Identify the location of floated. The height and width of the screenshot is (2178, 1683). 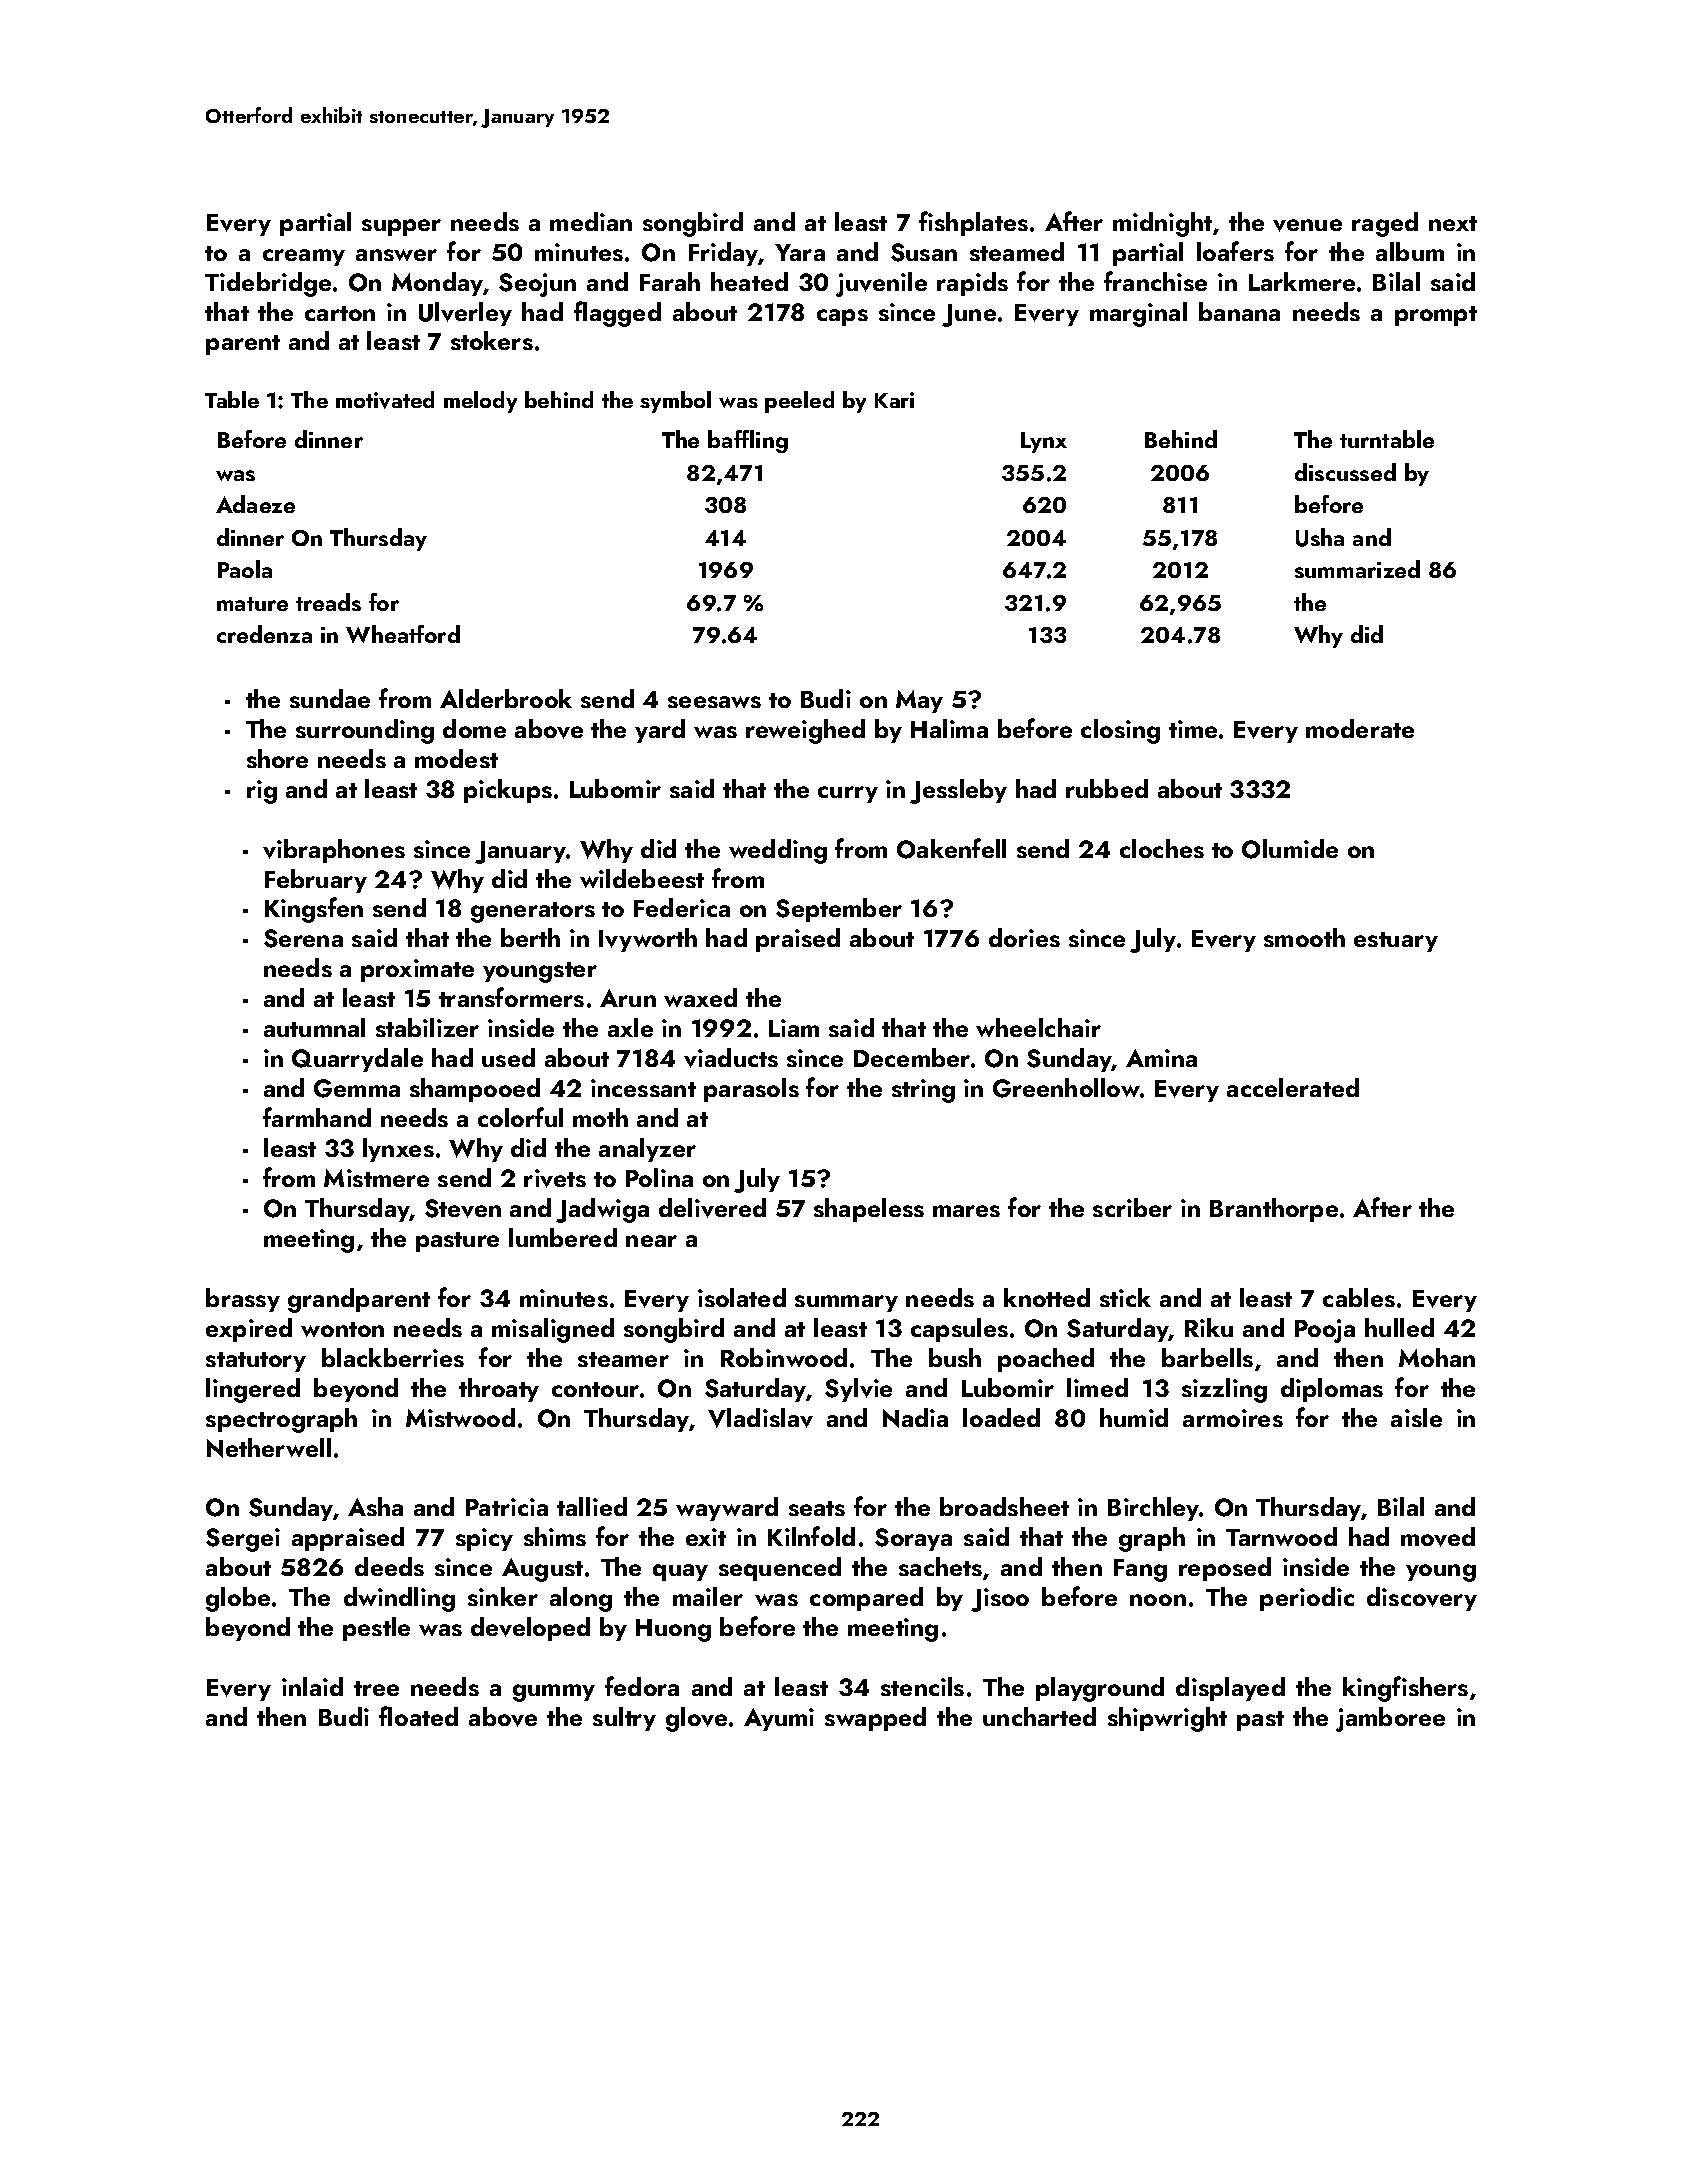
(418, 1716).
